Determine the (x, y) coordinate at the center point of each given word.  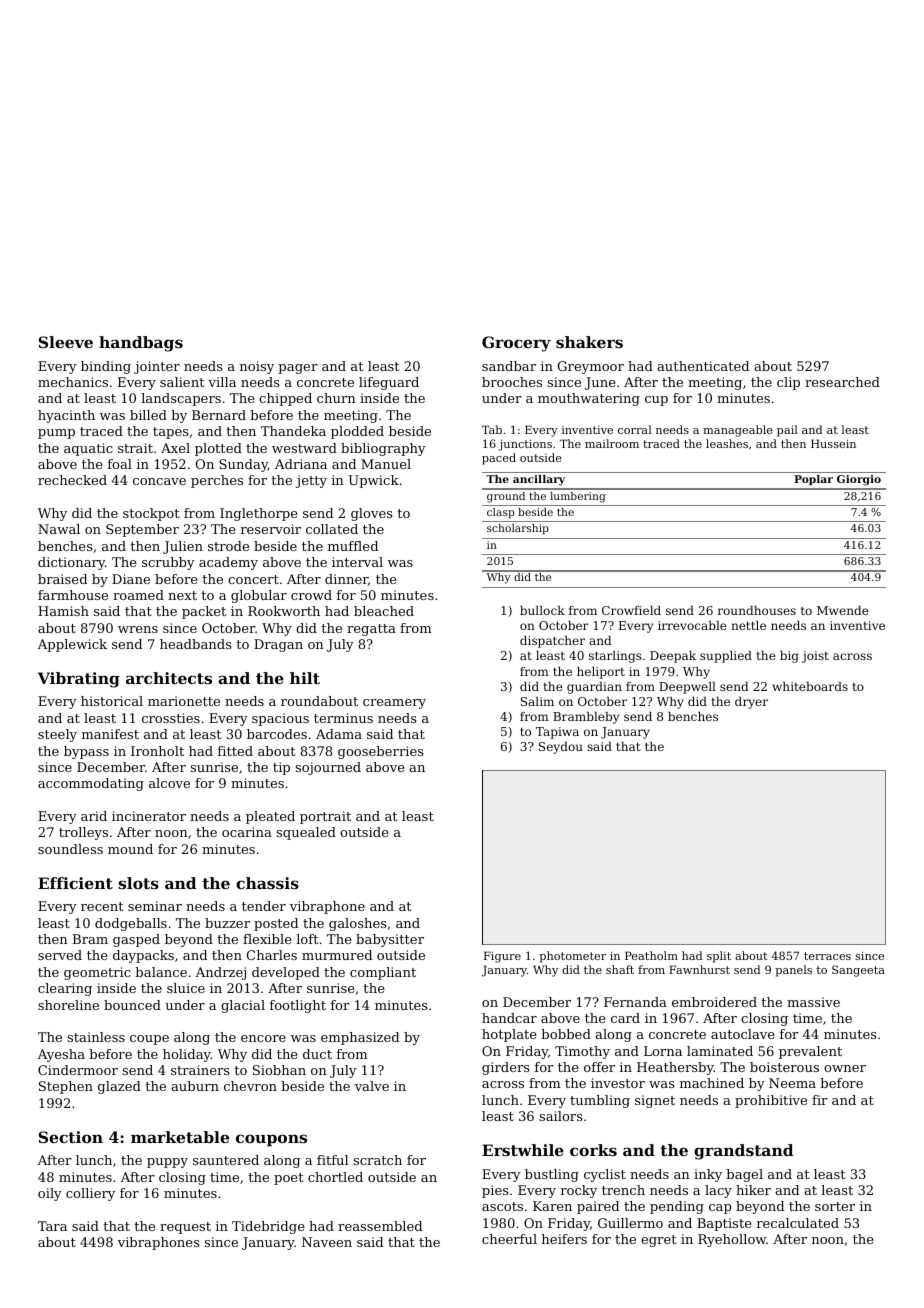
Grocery (516, 344)
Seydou (561, 748)
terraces (827, 956)
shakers (589, 342)
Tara (52, 1226)
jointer (157, 367)
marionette (184, 701)
